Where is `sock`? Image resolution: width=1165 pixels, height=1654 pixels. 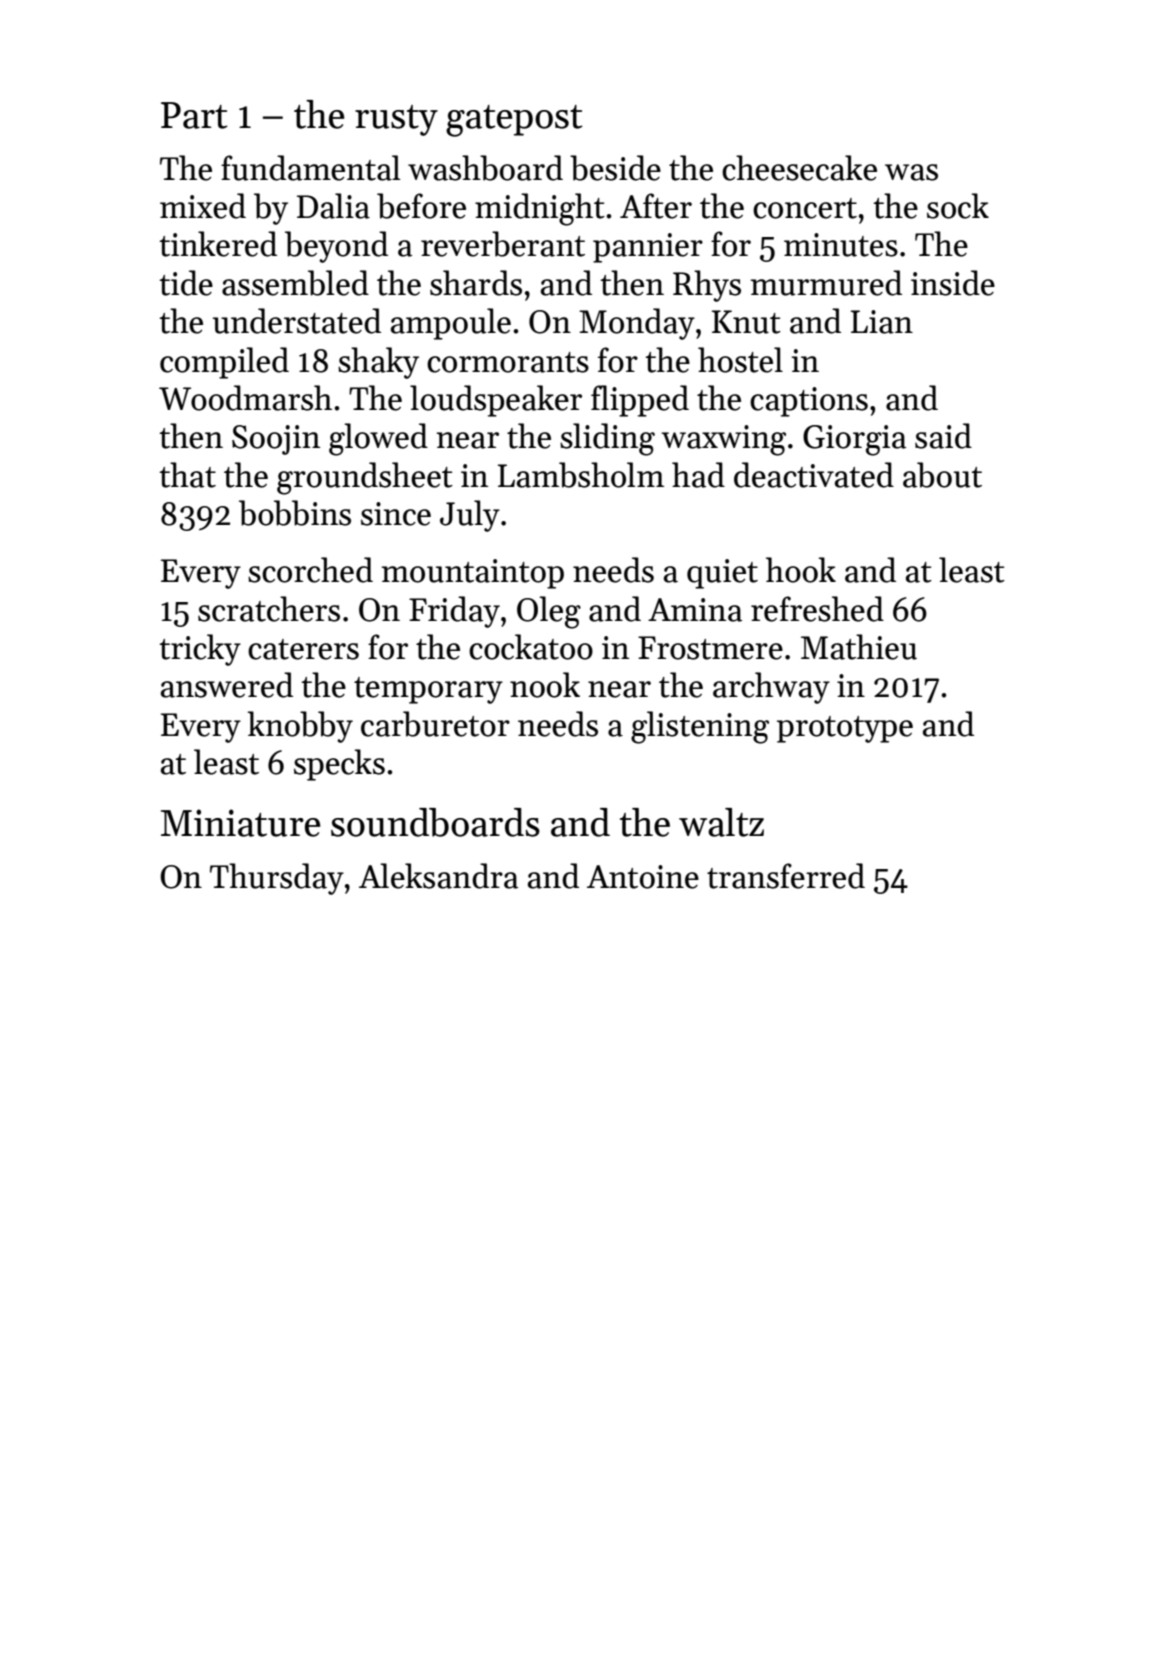
sock is located at coordinates (958, 206).
